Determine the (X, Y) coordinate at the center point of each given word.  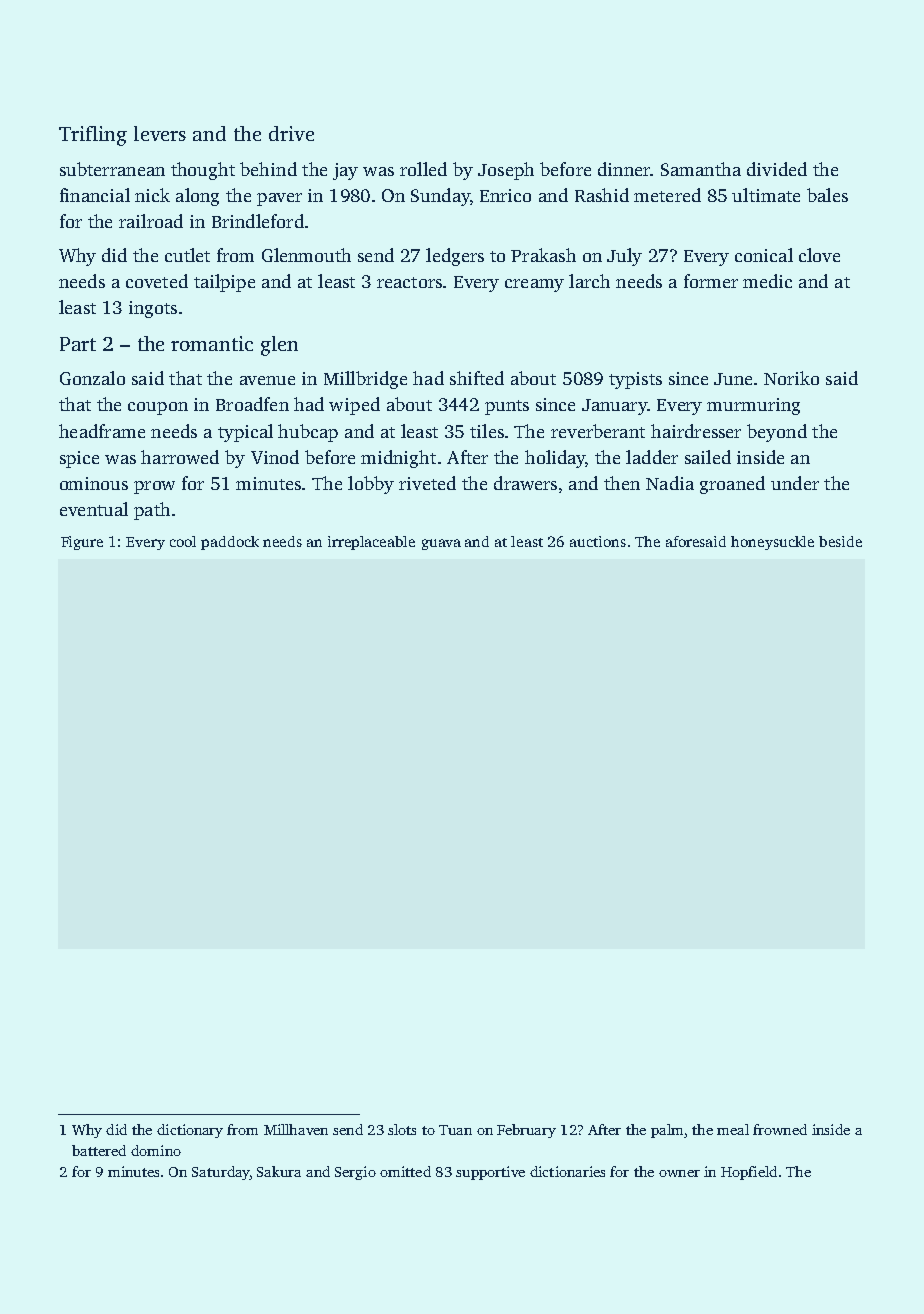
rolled (423, 169)
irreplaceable (371, 543)
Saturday (220, 1173)
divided (777, 169)
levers (160, 133)
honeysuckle (772, 543)
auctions (598, 541)
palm (667, 1131)
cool (183, 541)
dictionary (190, 1131)
